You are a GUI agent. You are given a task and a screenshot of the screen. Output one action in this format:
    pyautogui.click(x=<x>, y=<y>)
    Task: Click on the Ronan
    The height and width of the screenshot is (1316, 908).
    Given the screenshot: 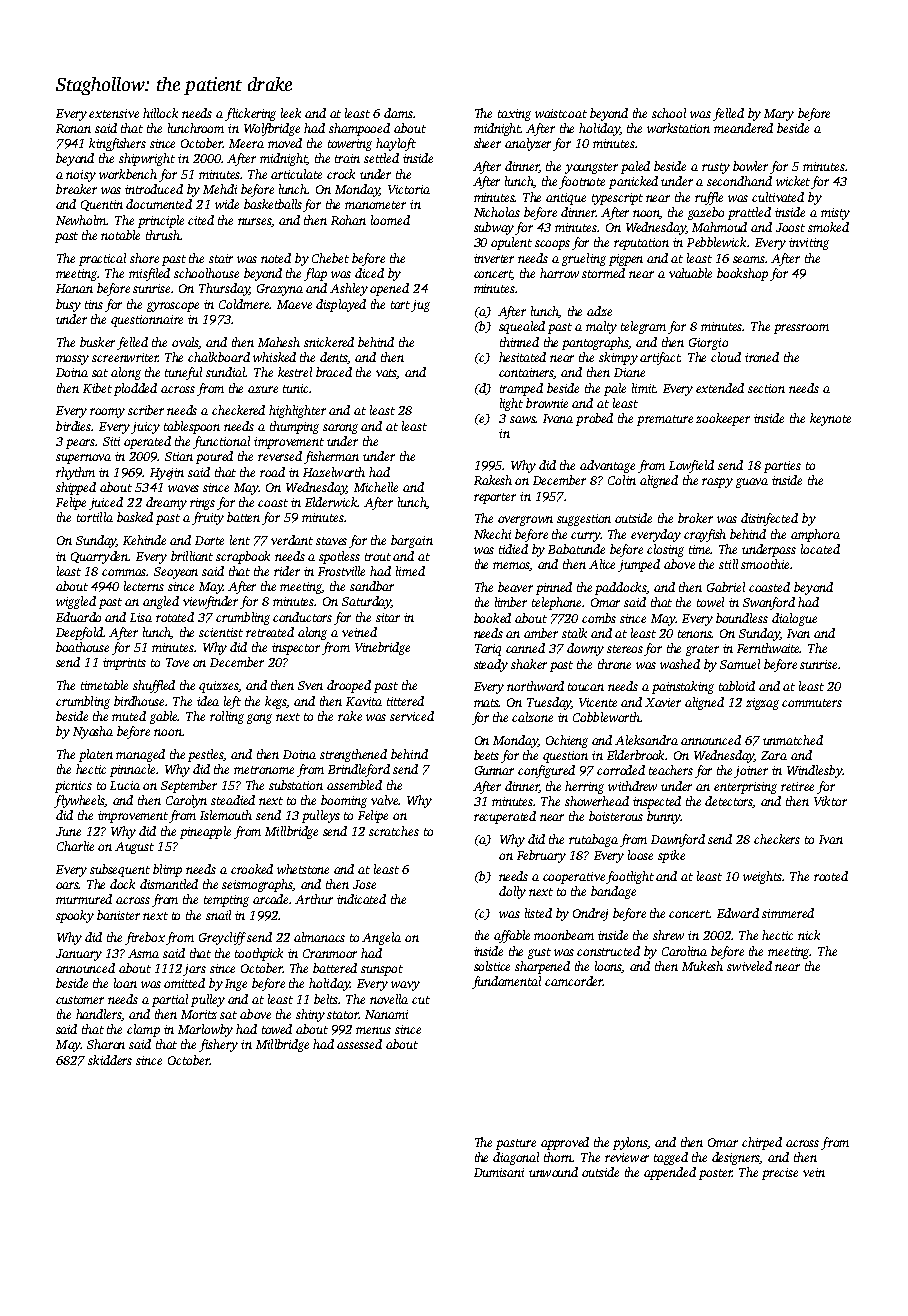 What is the action you would take?
    pyautogui.click(x=73, y=128)
